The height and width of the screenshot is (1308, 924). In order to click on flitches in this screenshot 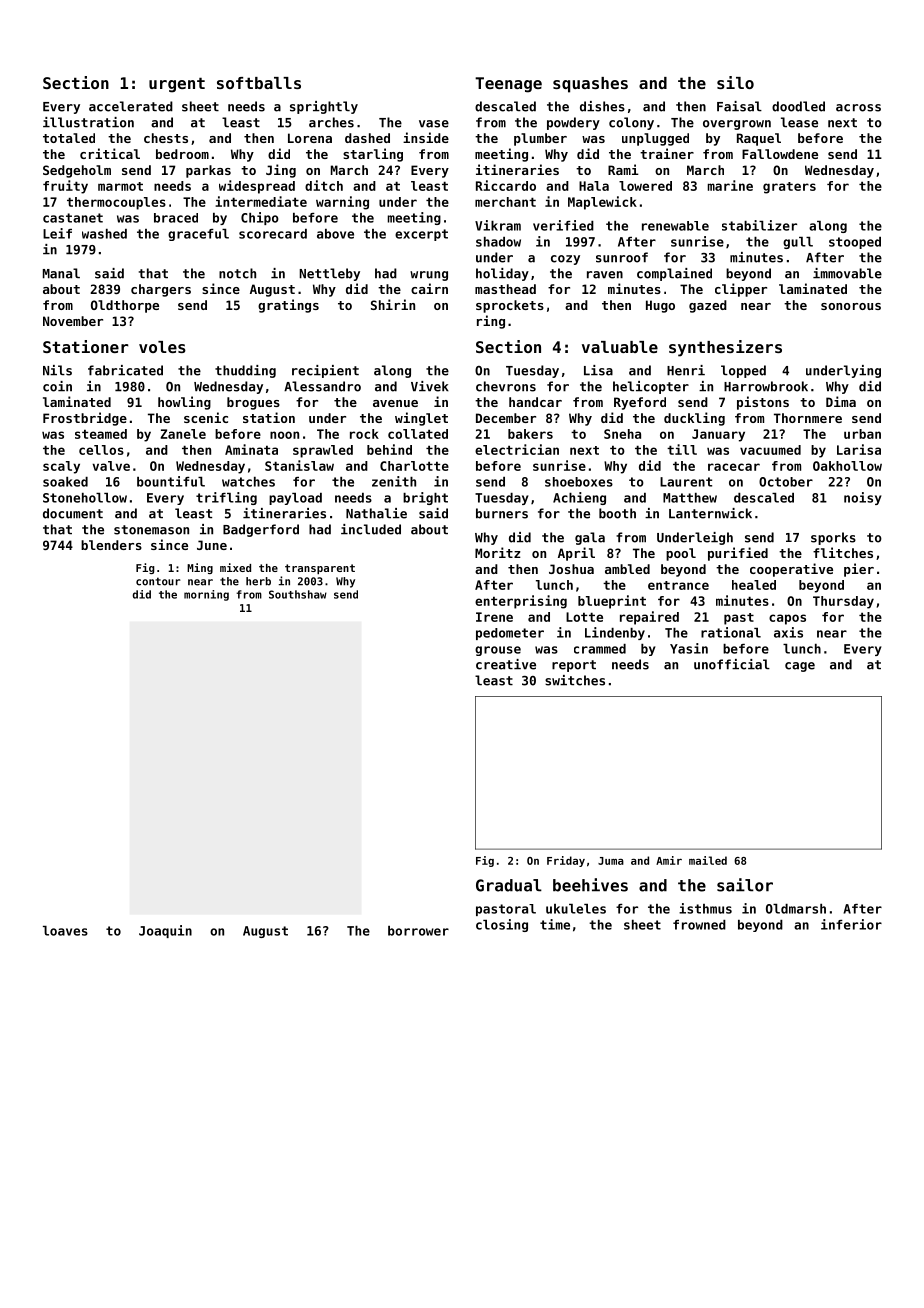, I will do `click(843, 552)`.
